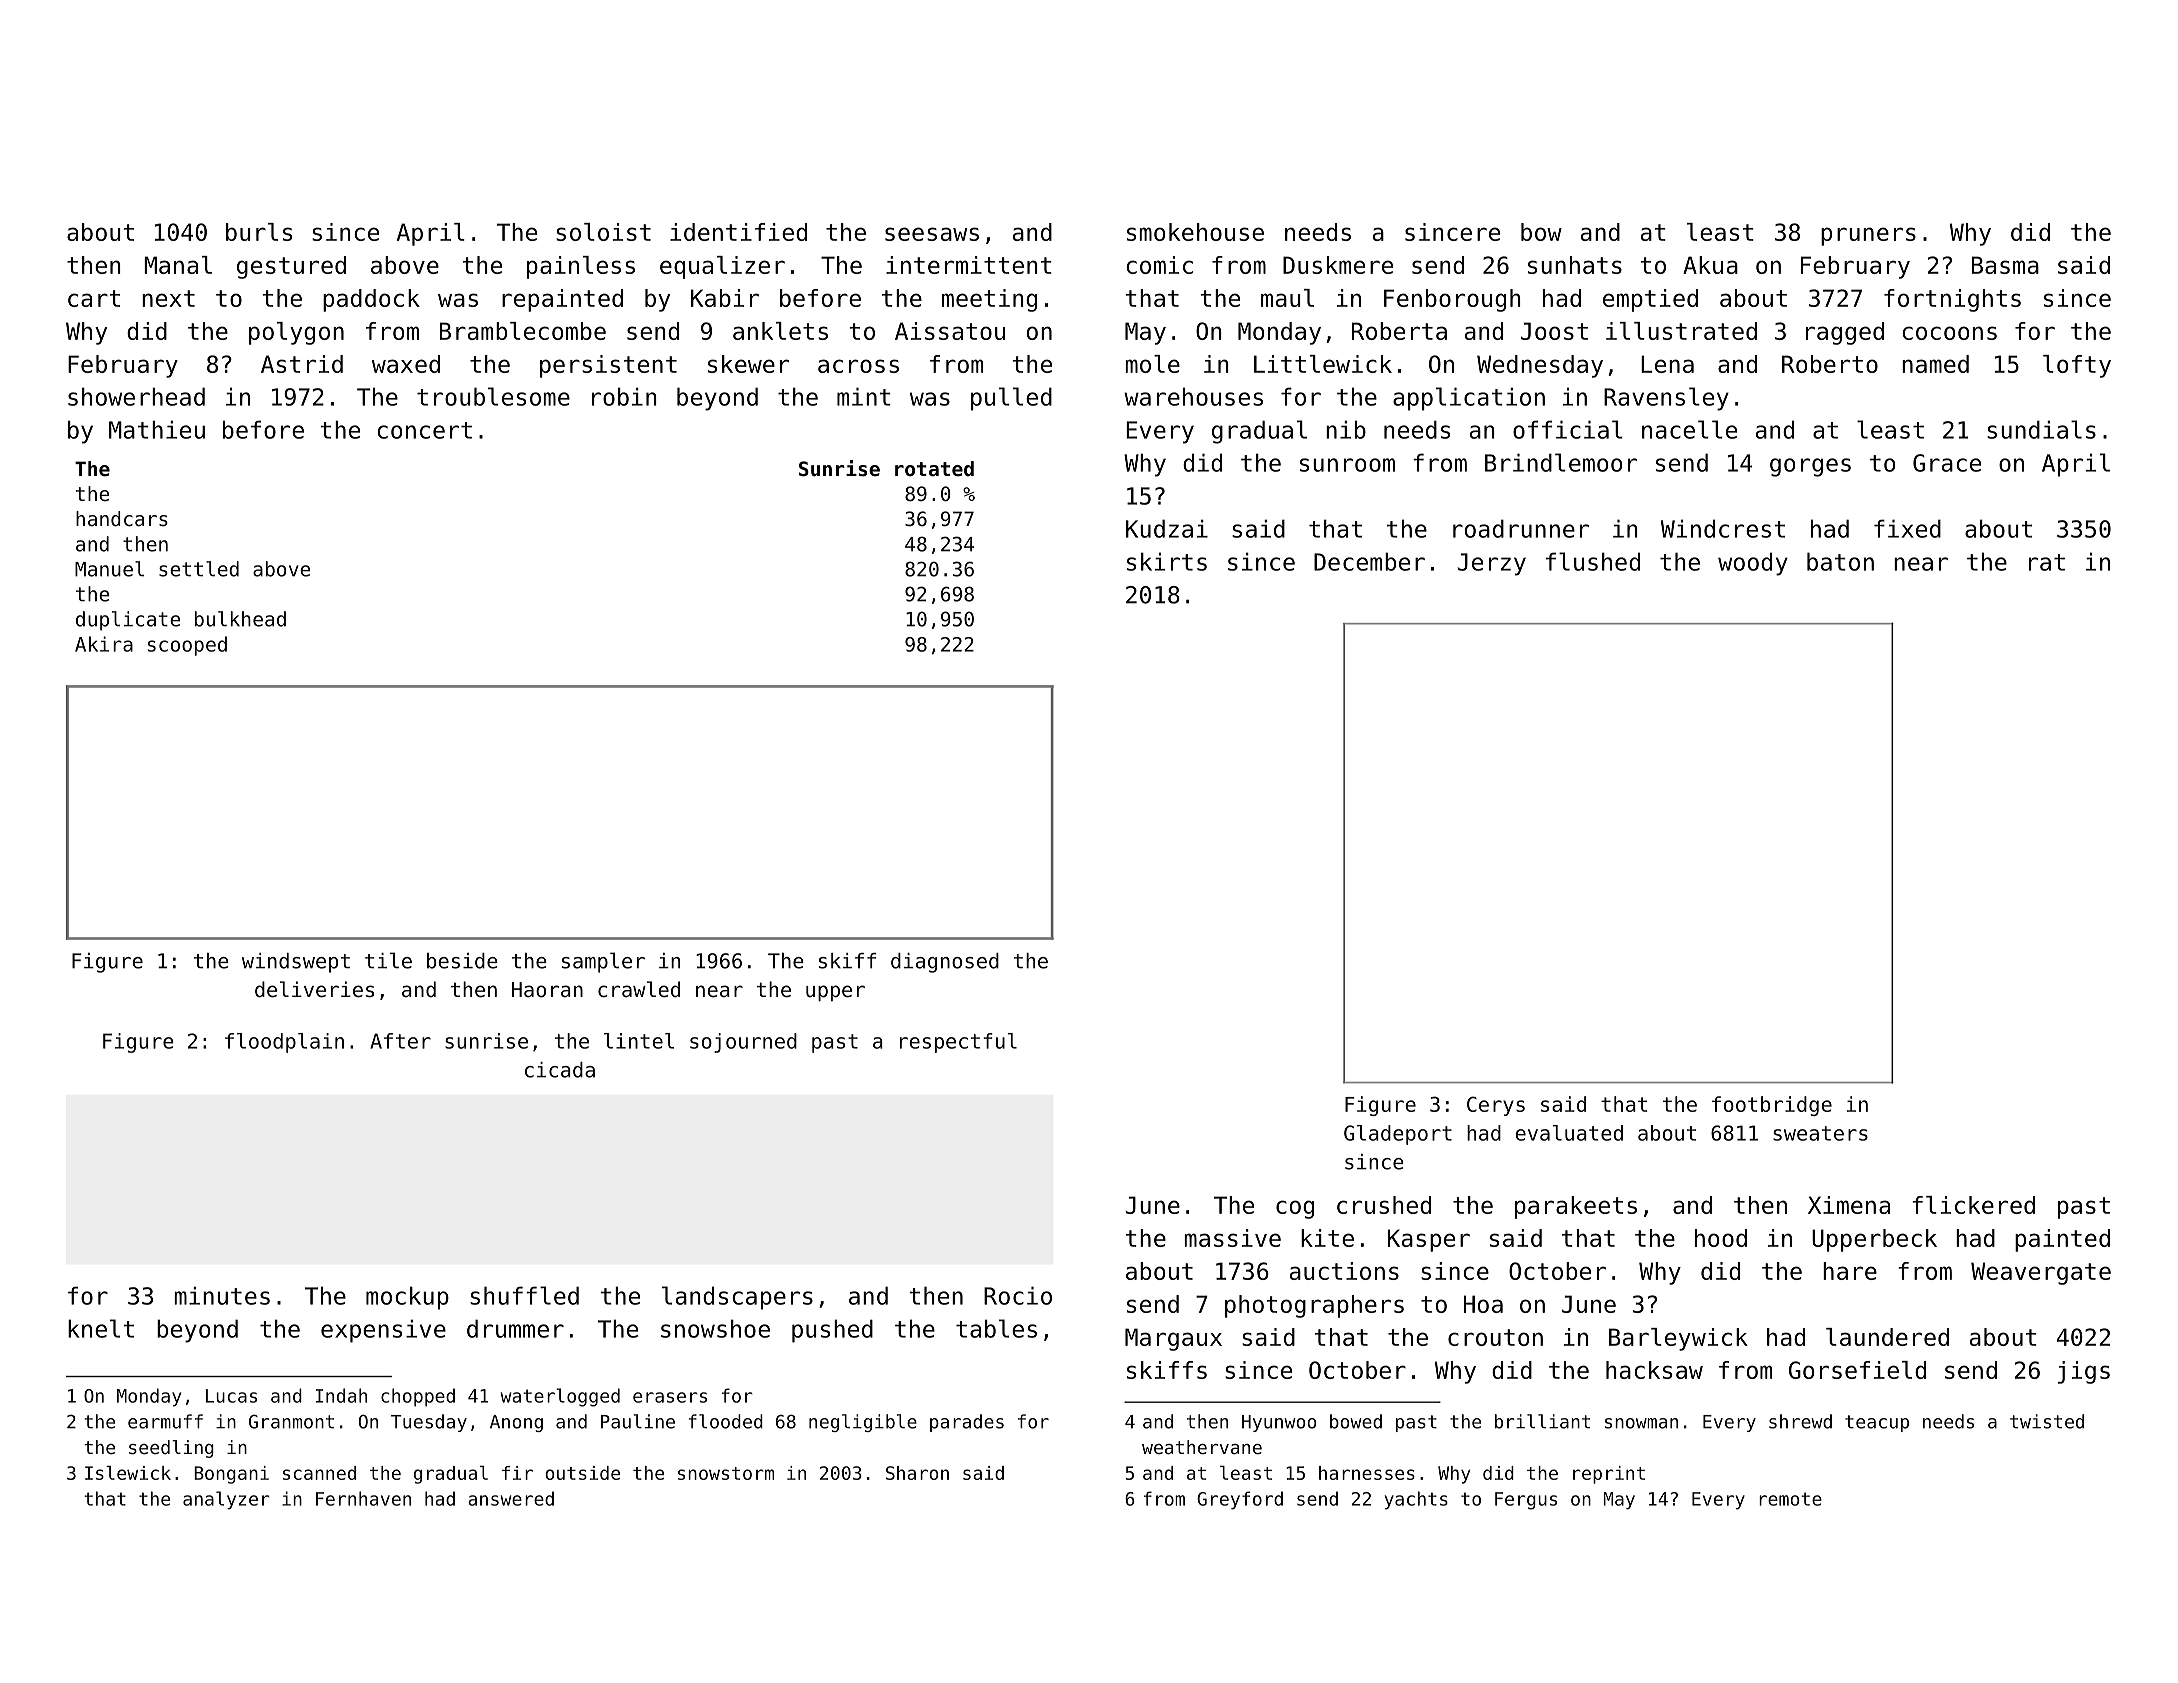 The width and height of the screenshot is (2178, 1683). What do you see at coordinates (1011, 399) in the screenshot?
I see `pulled` at bounding box center [1011, 399].
